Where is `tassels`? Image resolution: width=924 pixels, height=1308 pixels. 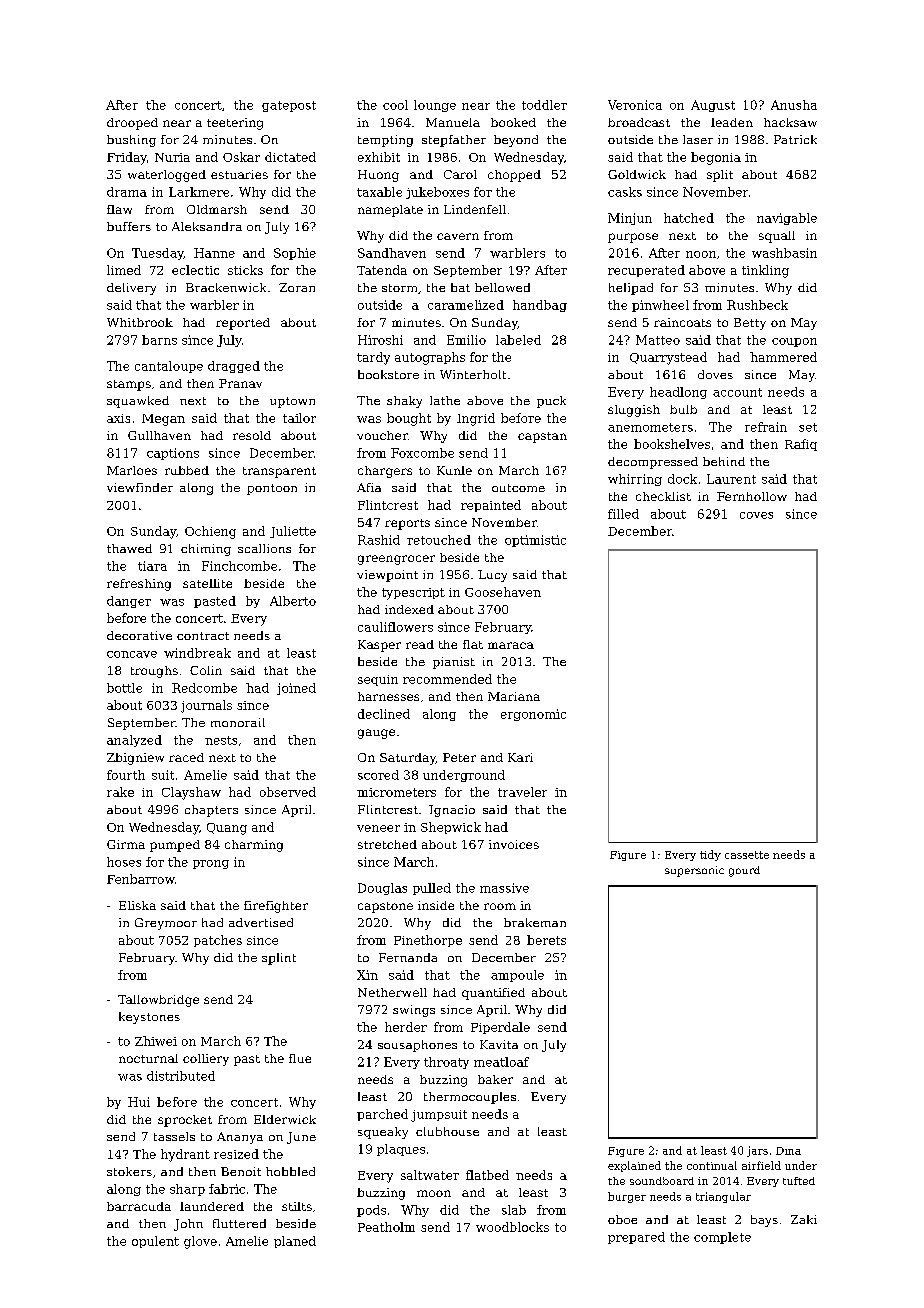
tassels is located at coordinates (174, 1136).
